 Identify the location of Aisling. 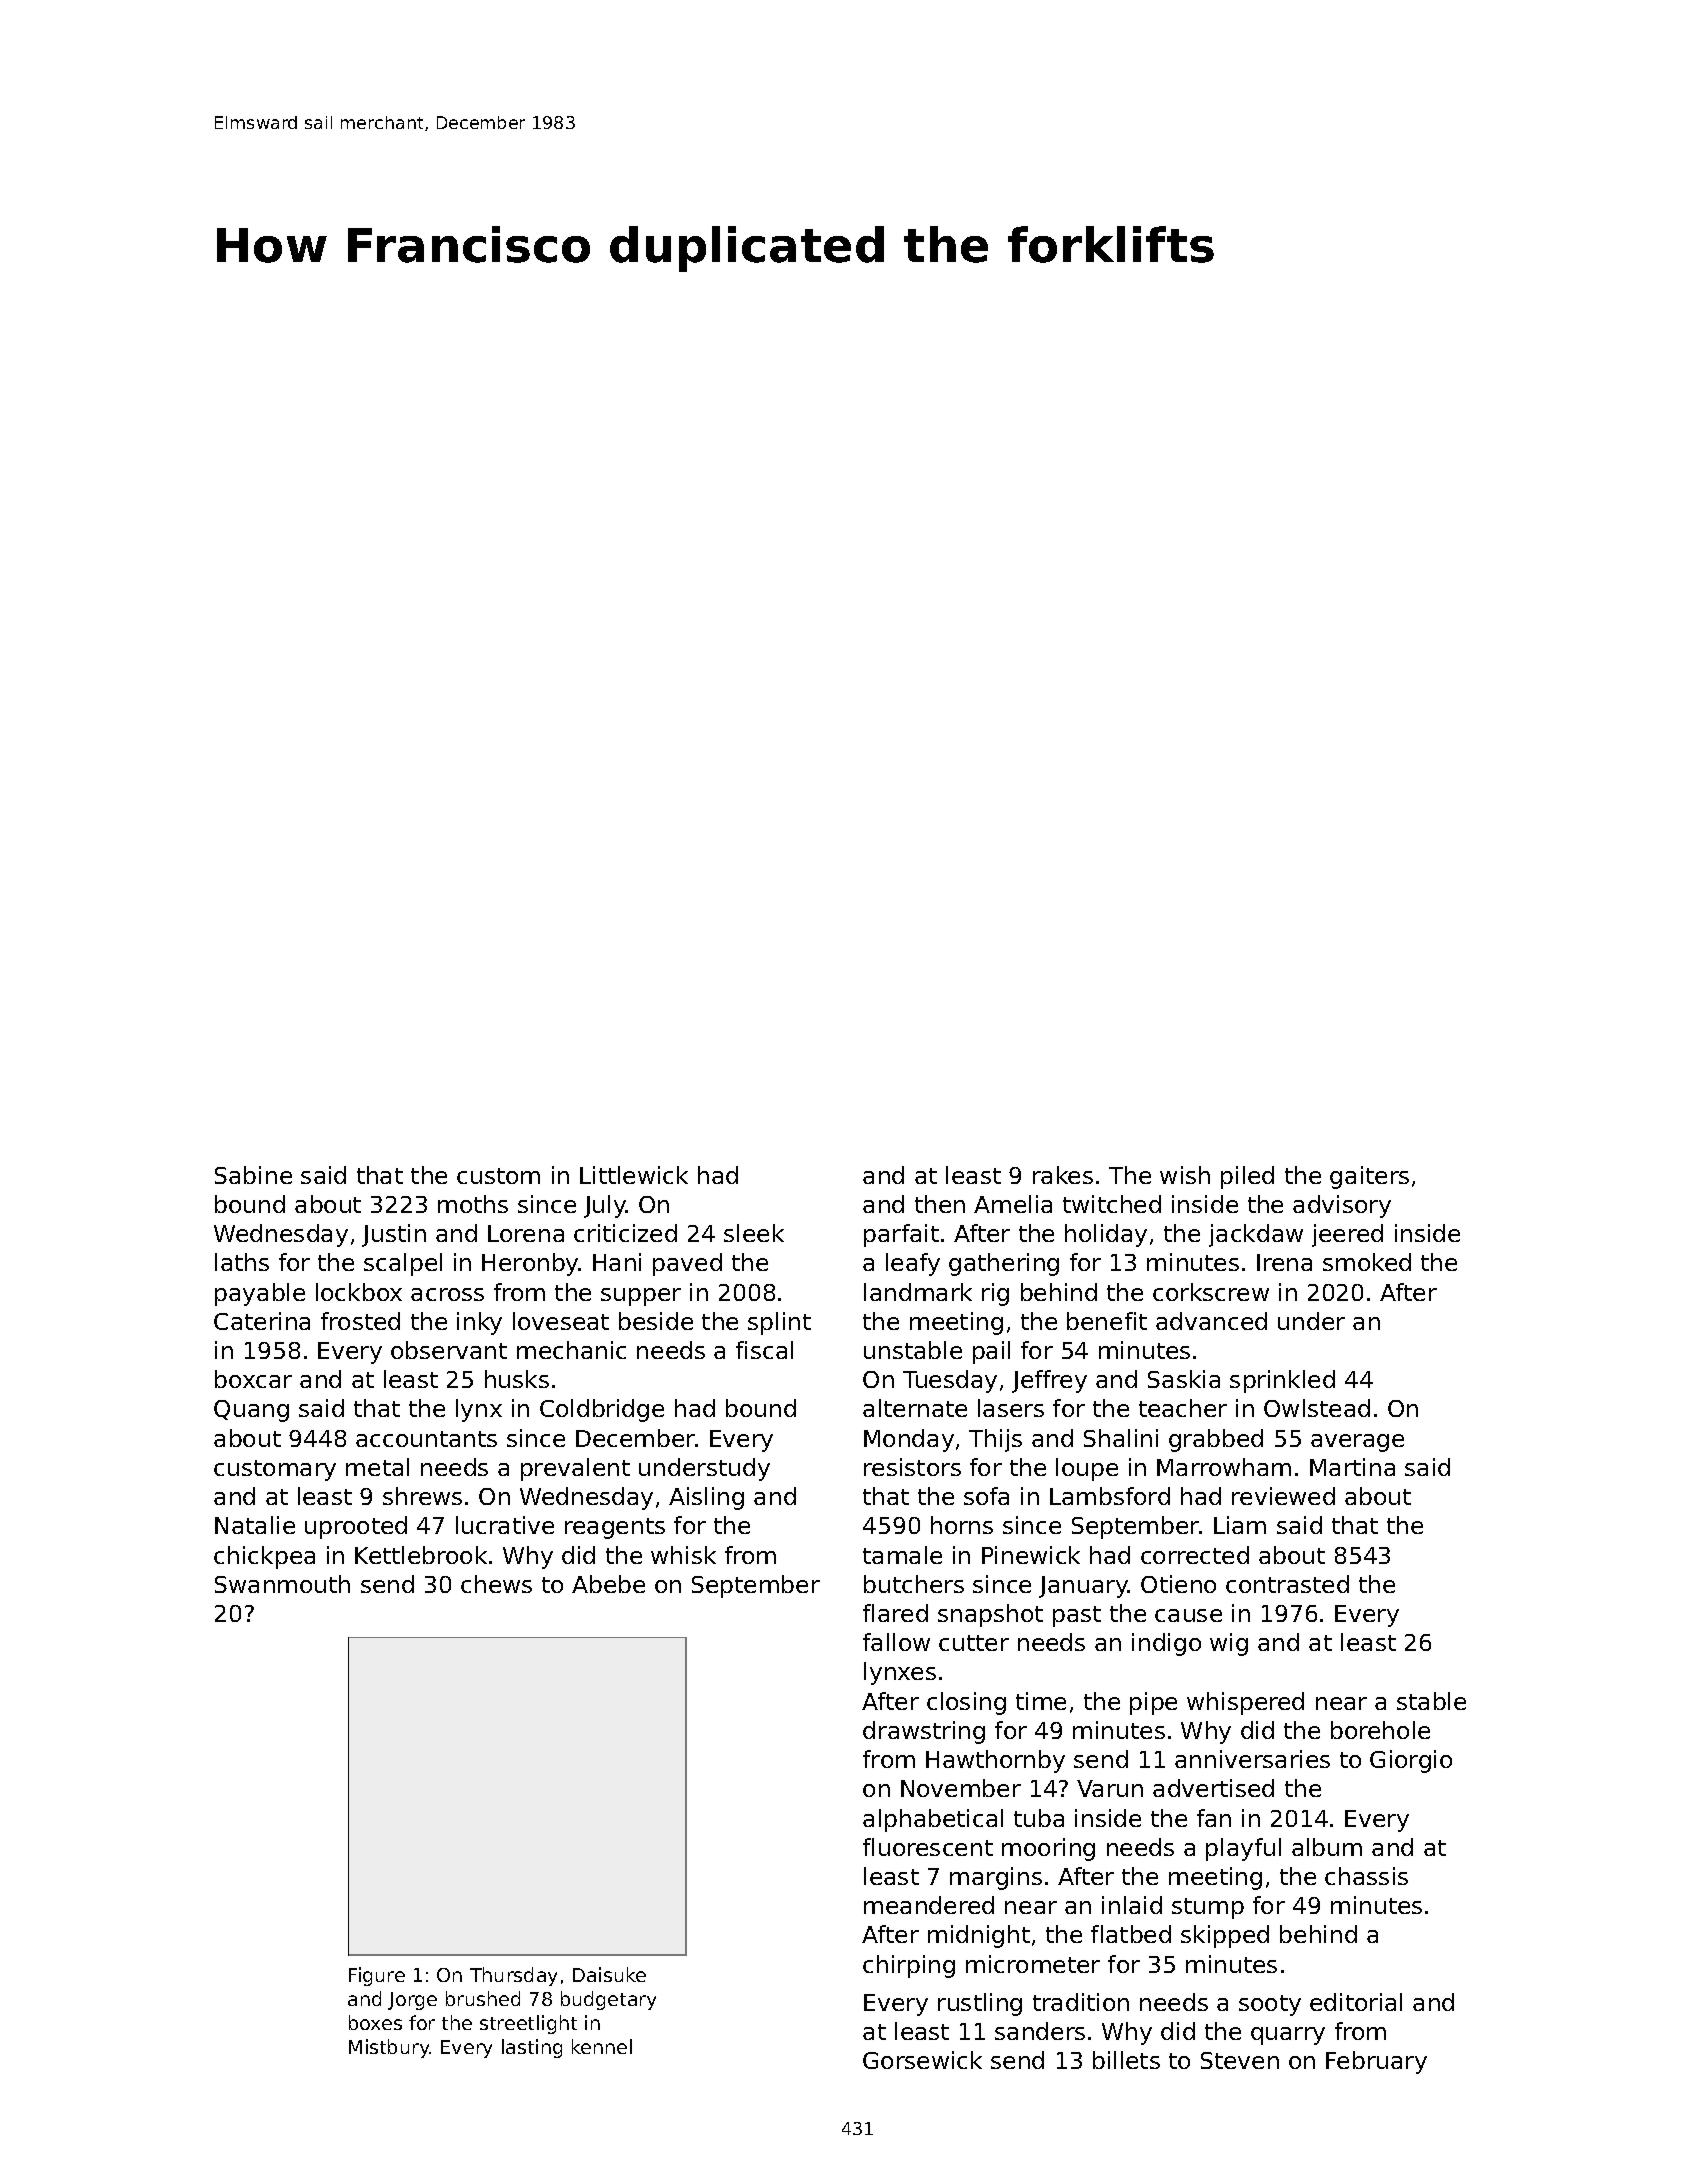
(706, 1498).
